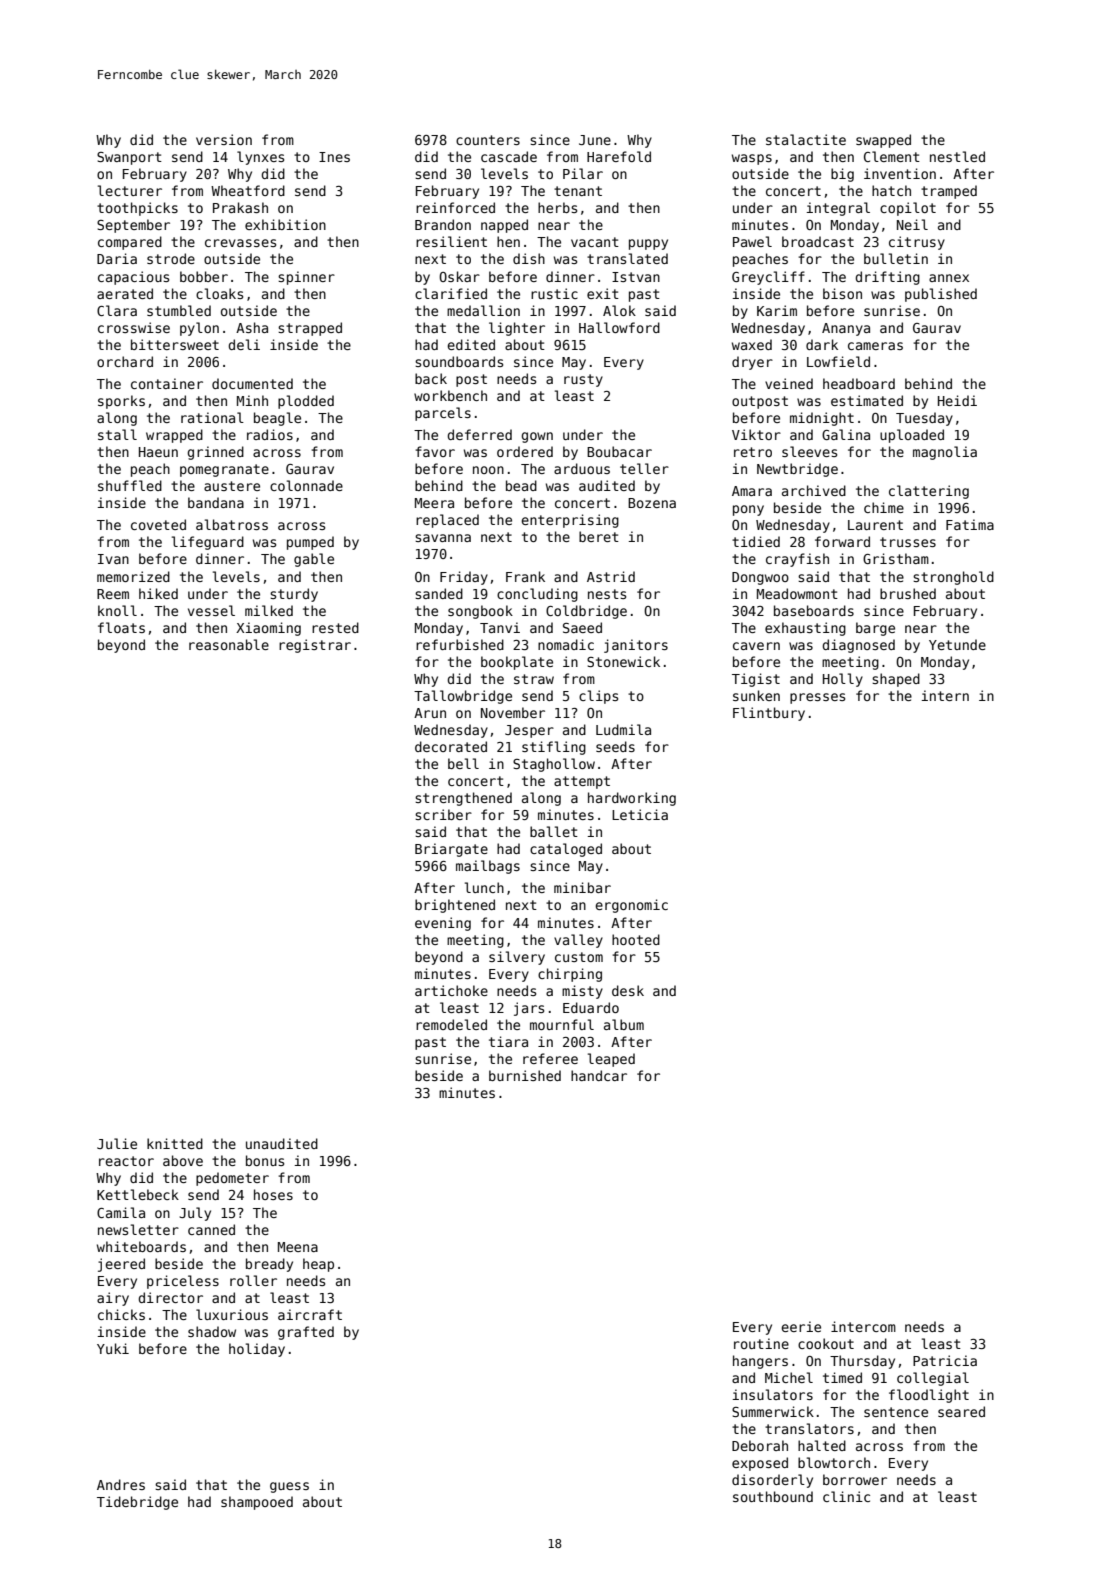  I want to click on cameras, so click(875, 346).
